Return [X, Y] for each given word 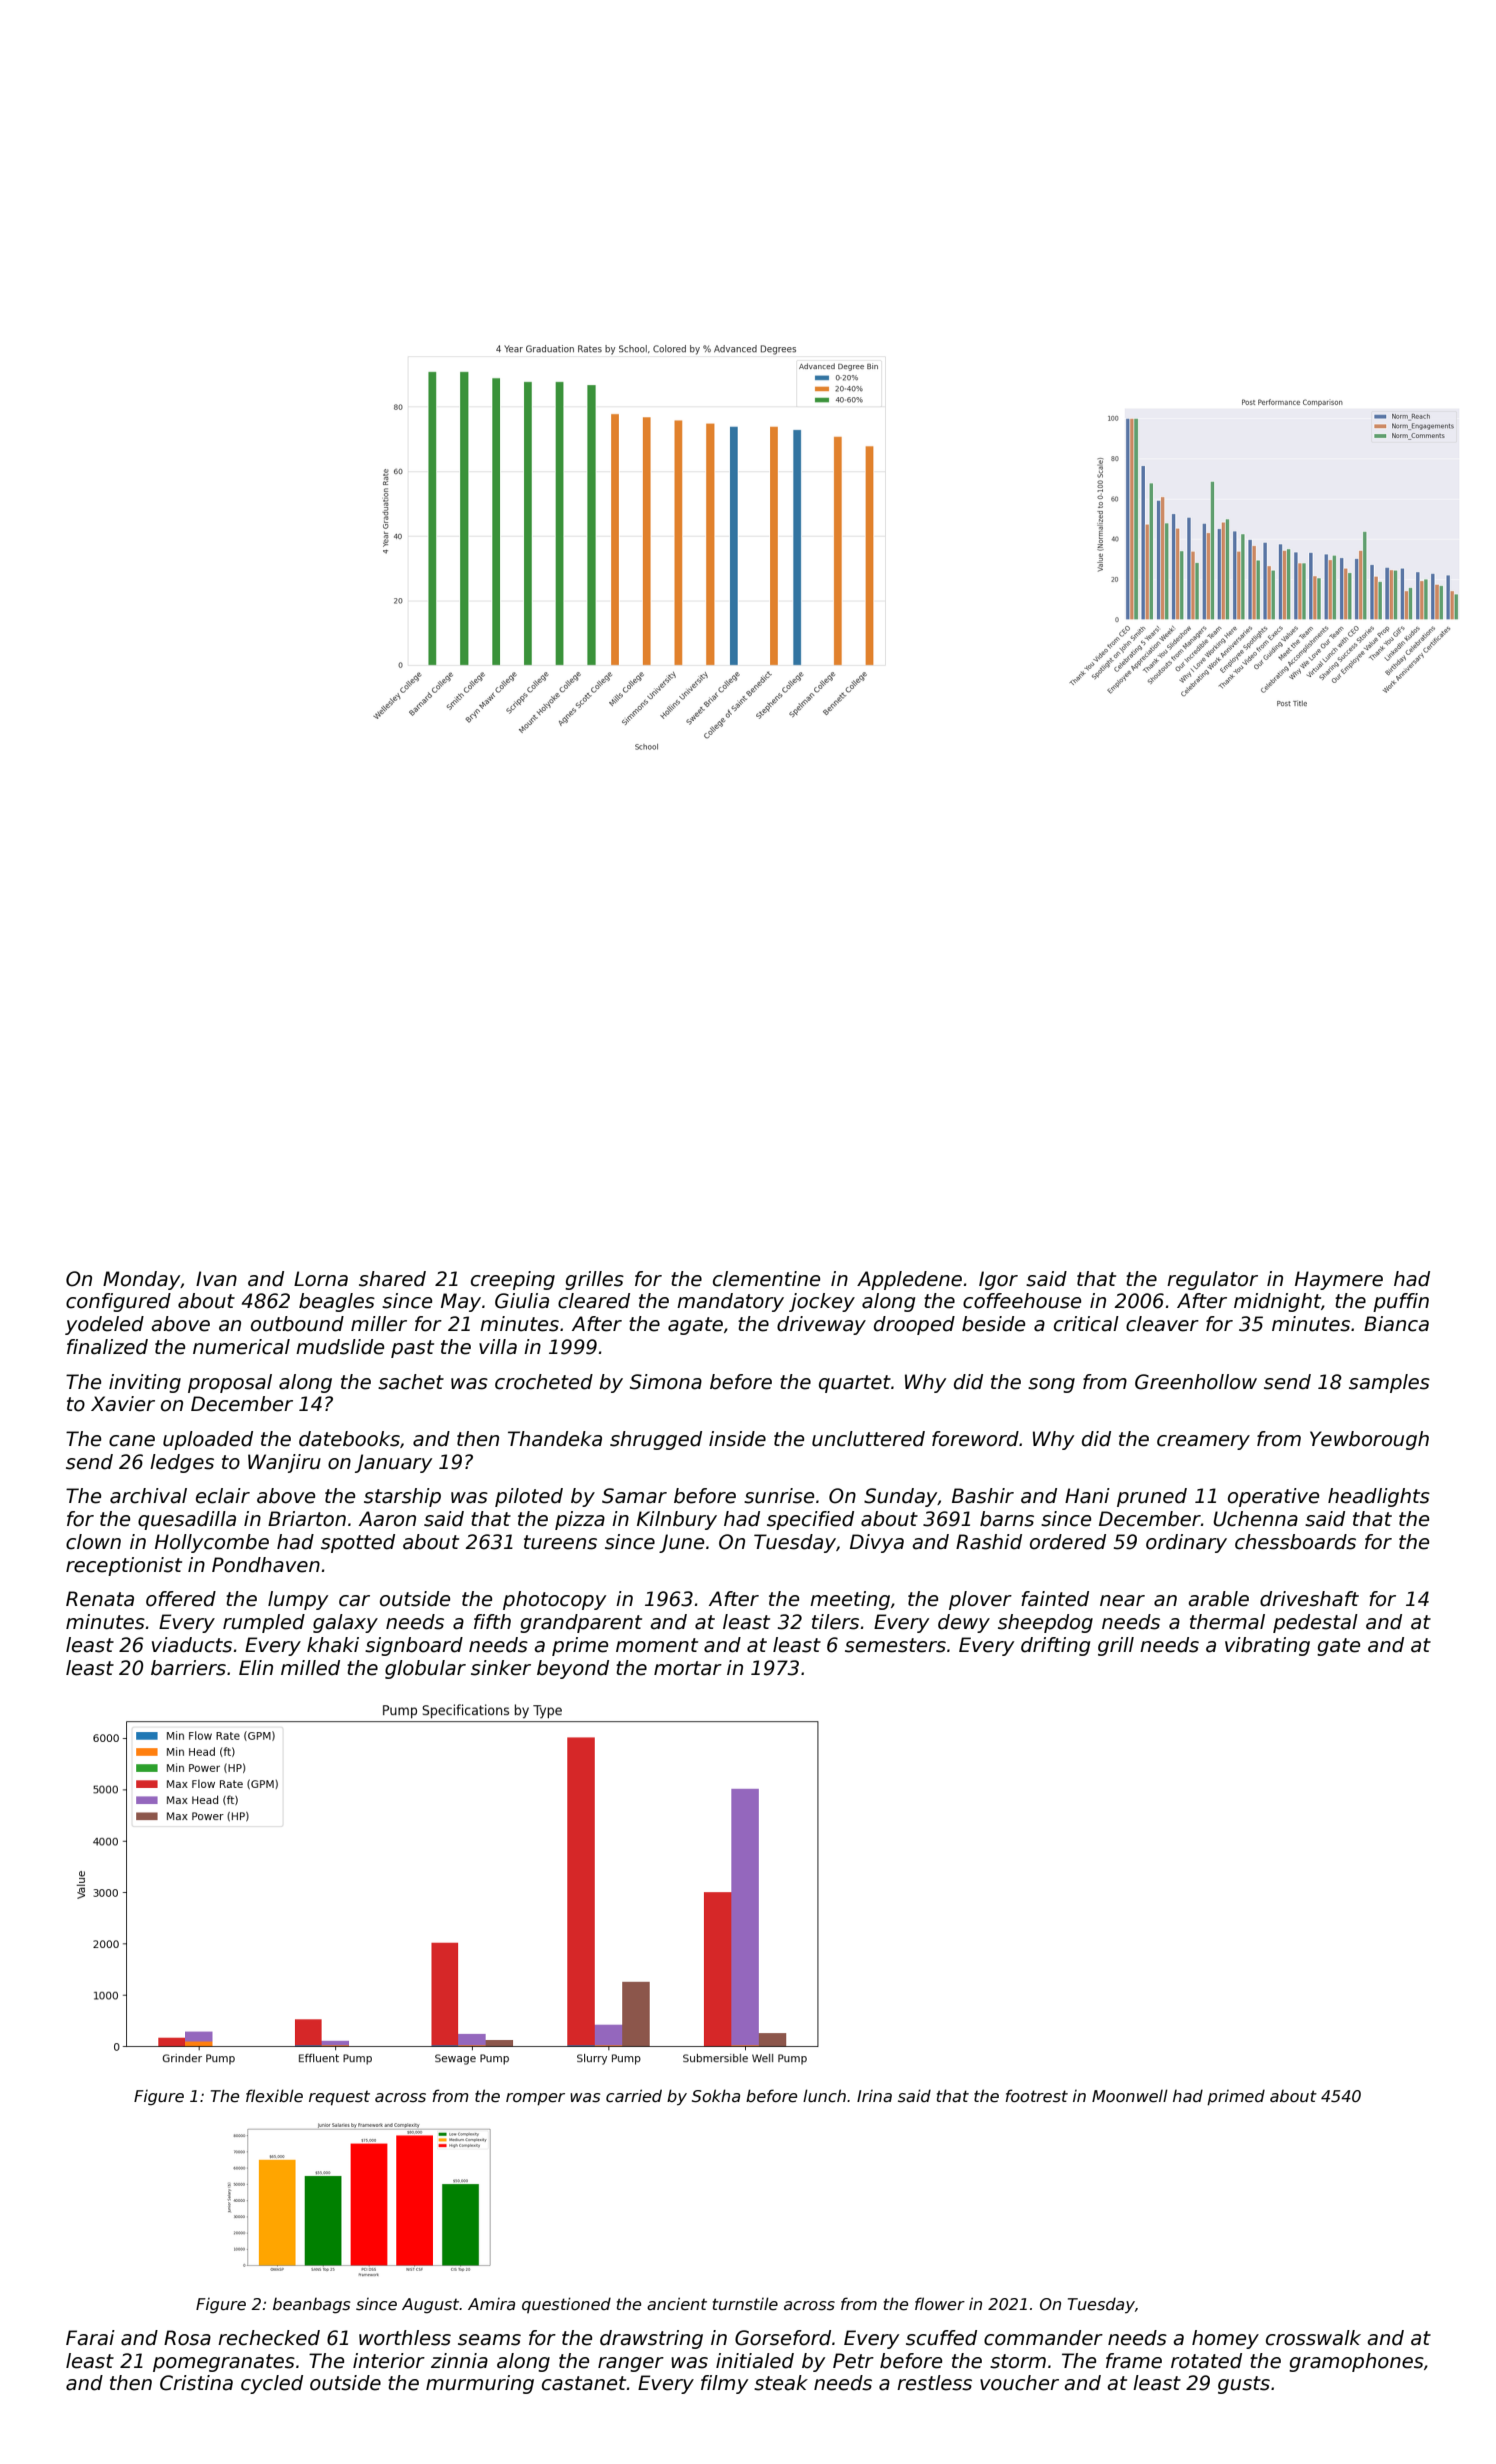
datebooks [349, 1439]
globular [425, 1669]
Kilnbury [677, 1520]
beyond [573, 1669]
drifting [1055, 1646]
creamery [1203, 1442]
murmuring [480, 2384]
